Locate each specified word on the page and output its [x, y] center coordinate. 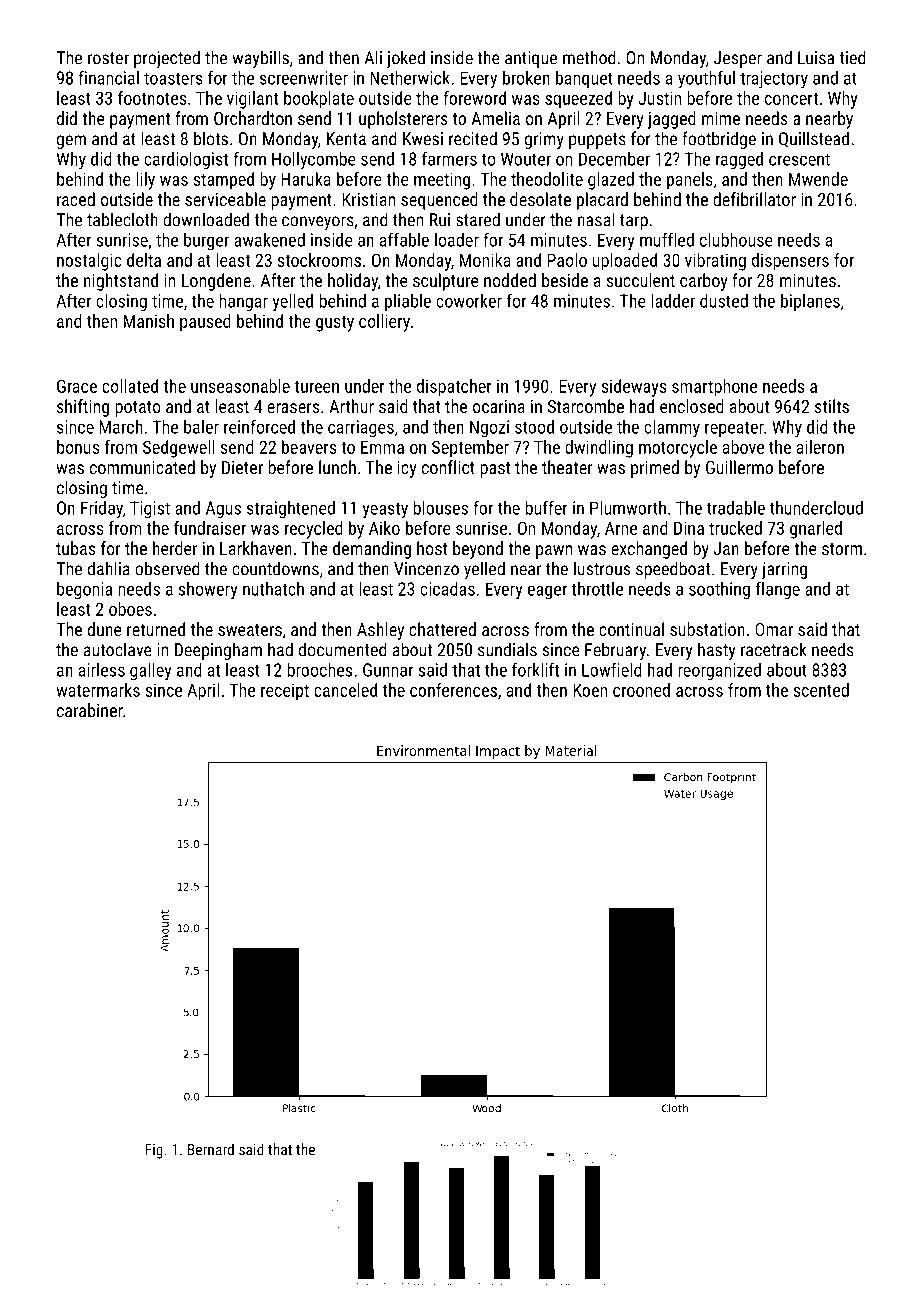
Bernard [211, 1149]
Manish [149, 321]
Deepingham [218, 651]
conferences [453, 690]
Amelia [495, 118]
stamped [223, 181]
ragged [739, 161]
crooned [641, 690]
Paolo [567, 260]
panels [690, 181]
